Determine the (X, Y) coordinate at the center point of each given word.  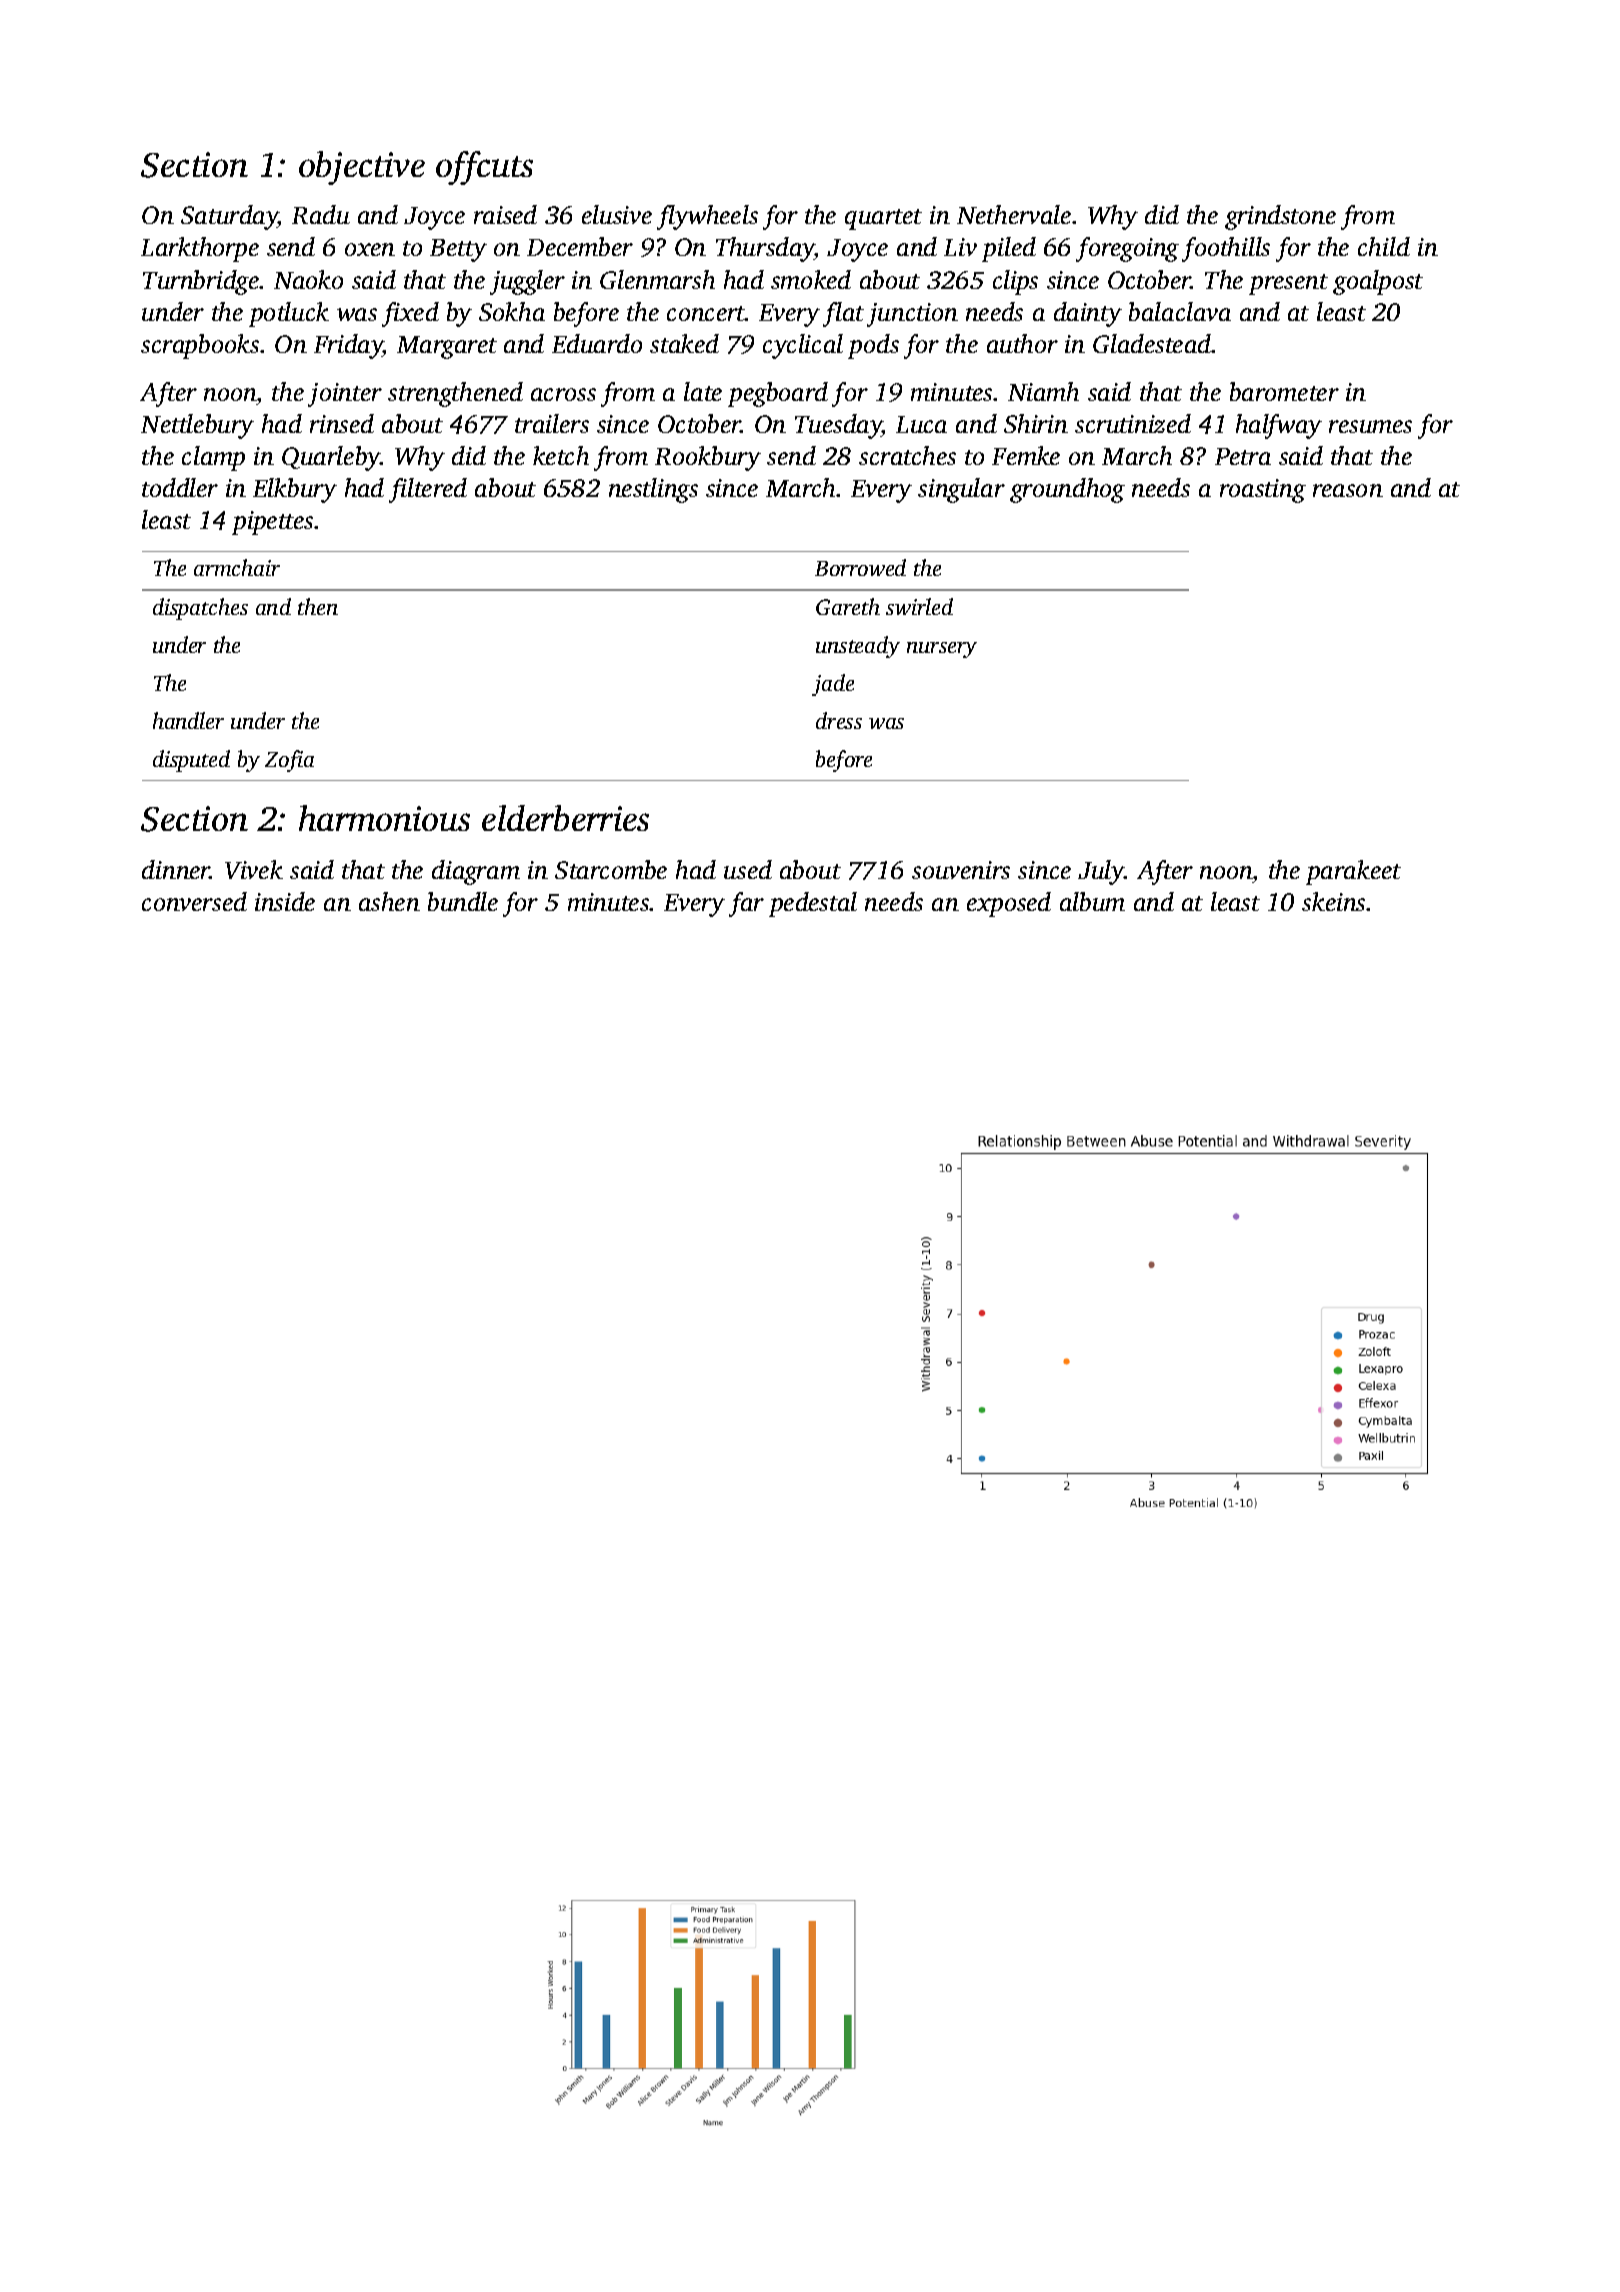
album (1092, 901)
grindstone (1280, 217)
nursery (942, 650)
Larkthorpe (200, 249)
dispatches (200, 609)
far (746, 904)
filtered (428, 490)
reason (1348, 490)
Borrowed (860, 567)
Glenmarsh (657, 279)
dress (839, 720)
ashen (389, 901)
